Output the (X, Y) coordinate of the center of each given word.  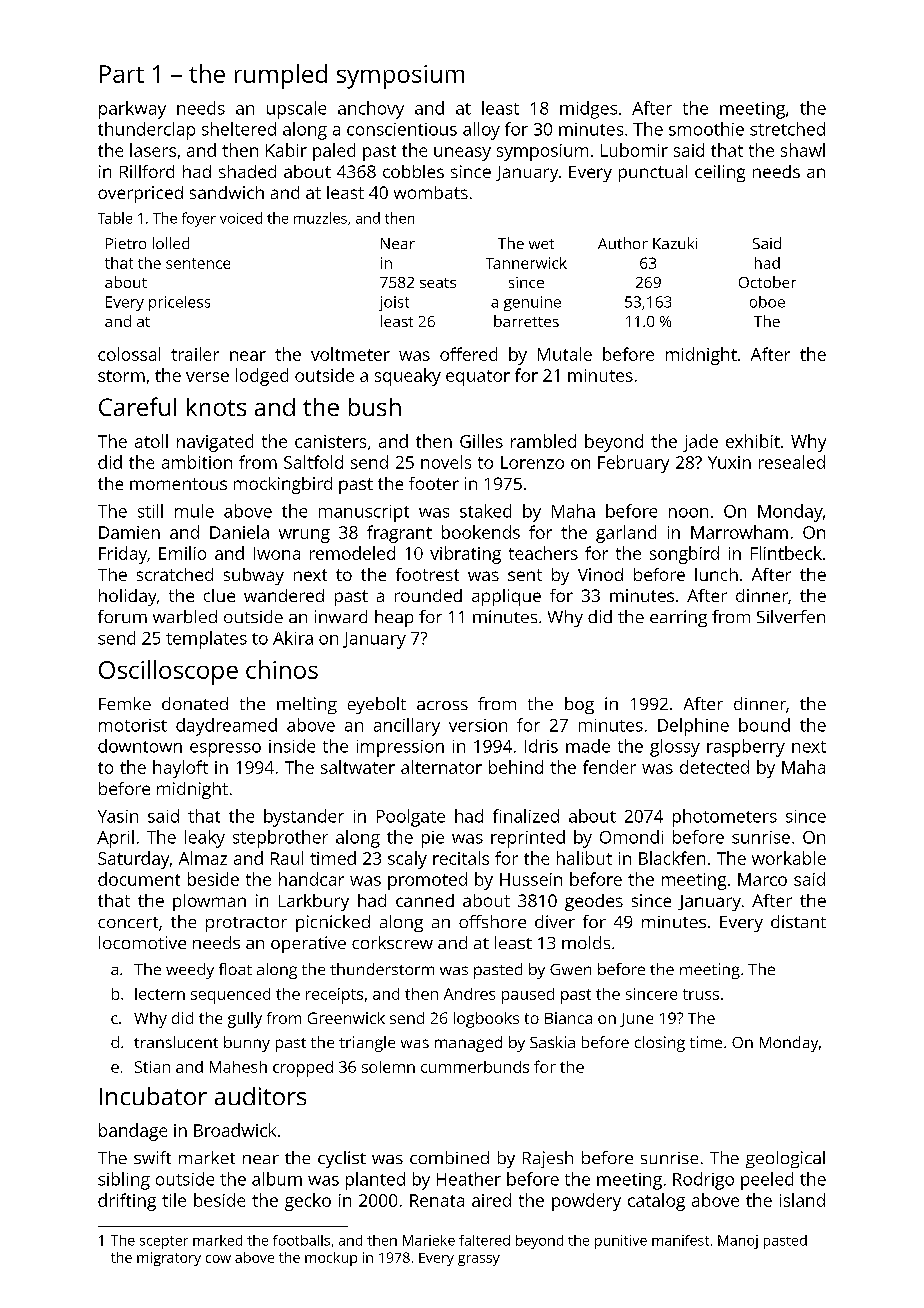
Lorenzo (532, 462)
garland (626, 534)
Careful (137, 406)
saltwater (358, 767)
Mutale (565, 354)
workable (789, 858)
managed (468, 1044)
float (235, 969)
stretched (787, 129)
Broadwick (235, 1130)
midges (588, 110)
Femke (125, 703)
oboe (767, 302)
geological (785, 1159)
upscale (296, 110)
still (150, 511)
